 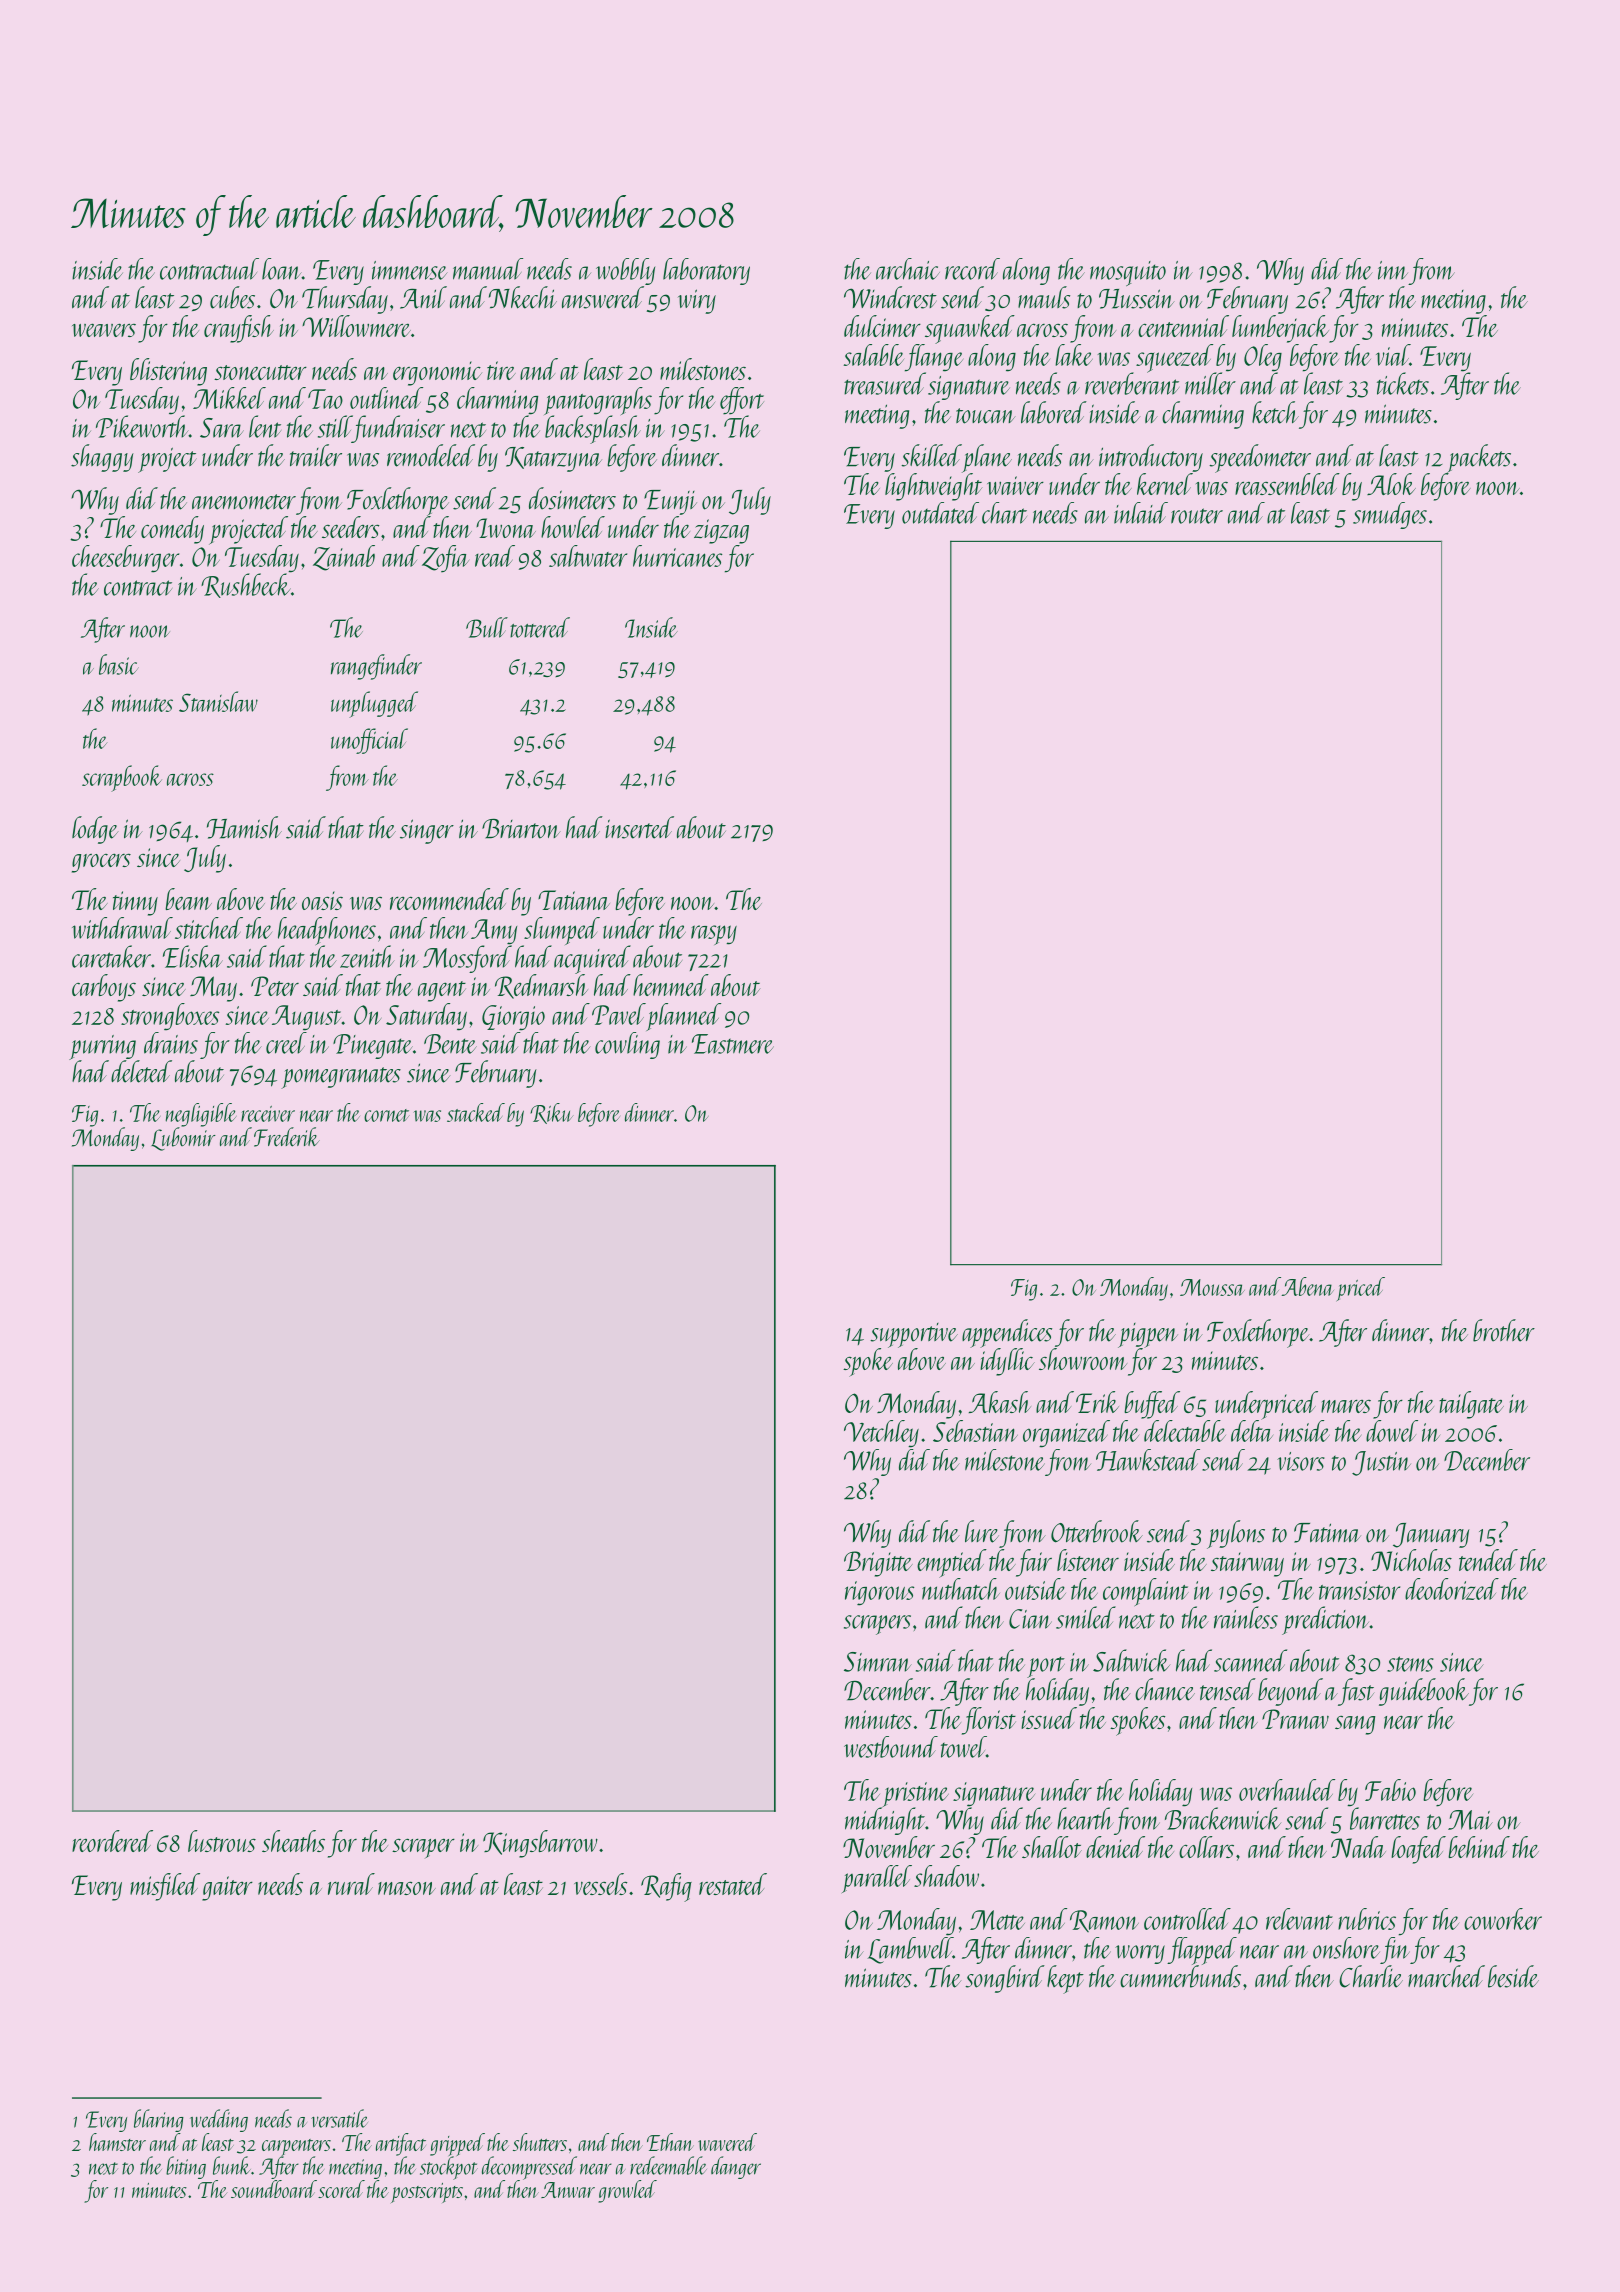 What do you see at coordinates (1280, 329) in the page?
I see `lumberjack` at bounding box center [1280, 329].
